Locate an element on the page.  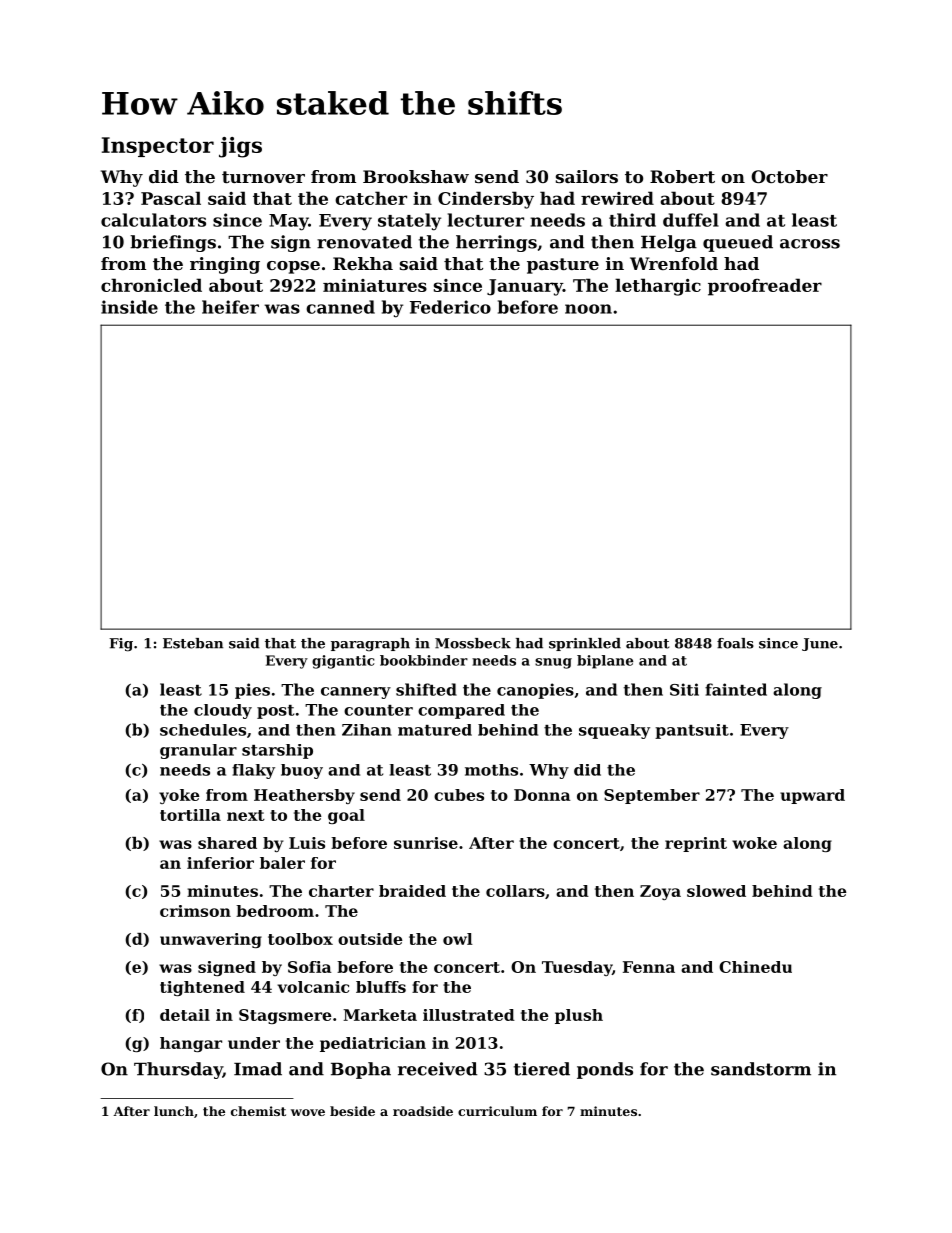
Brookshaw is located at coordinates (416, 176).
